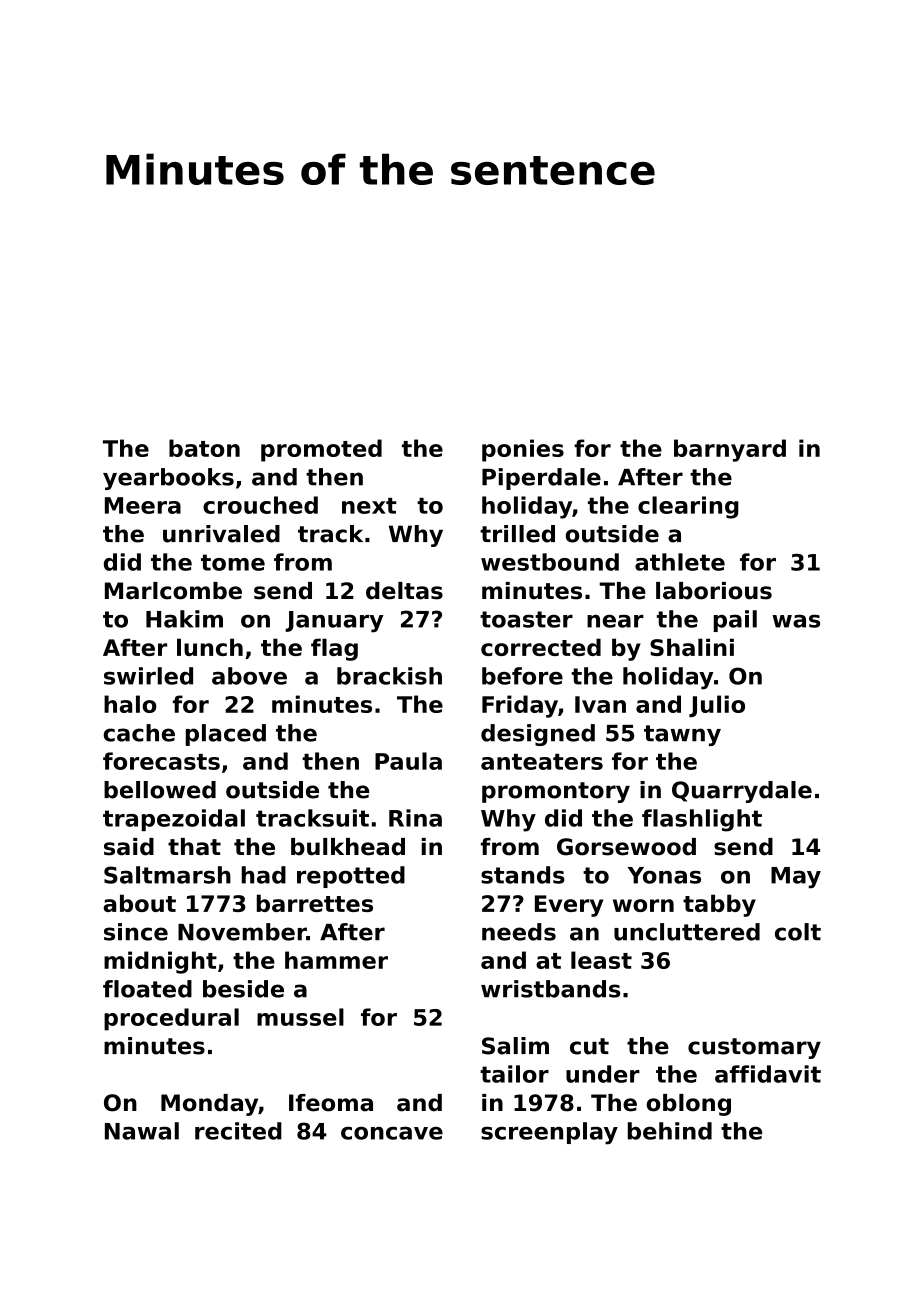  What do you see at coordinates (742, 792) in the screenshot?
I see `Quarrydale` at bounding box center [742, 792].
